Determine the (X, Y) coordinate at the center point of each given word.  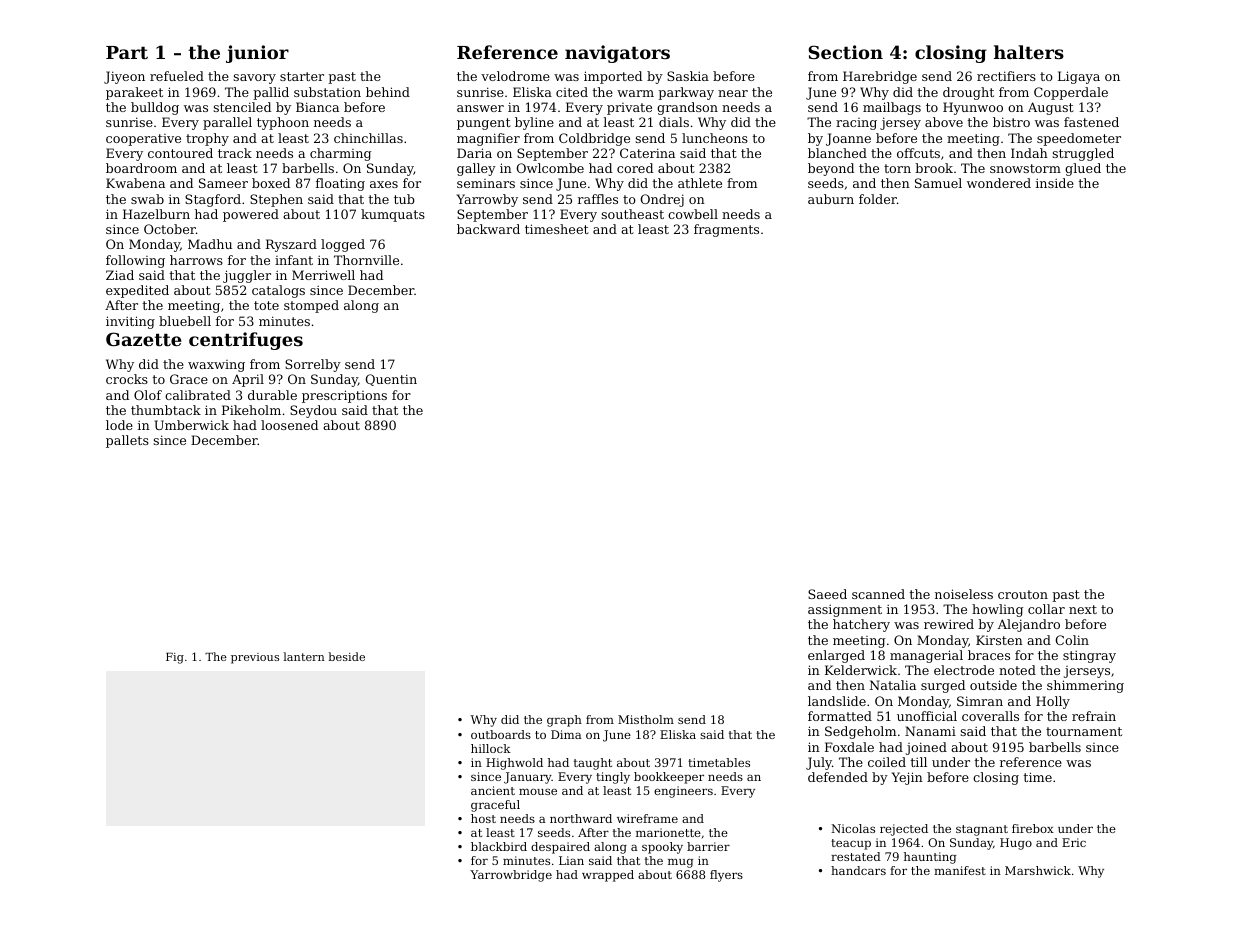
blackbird (499, 846)
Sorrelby (313, 365)
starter (302, 76)
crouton (1023, 594)
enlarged (836, 656)
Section (845, 52)
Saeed (827, 594)
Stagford (213, 200)
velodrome (515, 76)
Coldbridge (594, 139)
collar (1046, 609)
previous (255, 658)
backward (488, 229)
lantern (304, 656)
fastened (1091, 122)
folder (878, 199)
